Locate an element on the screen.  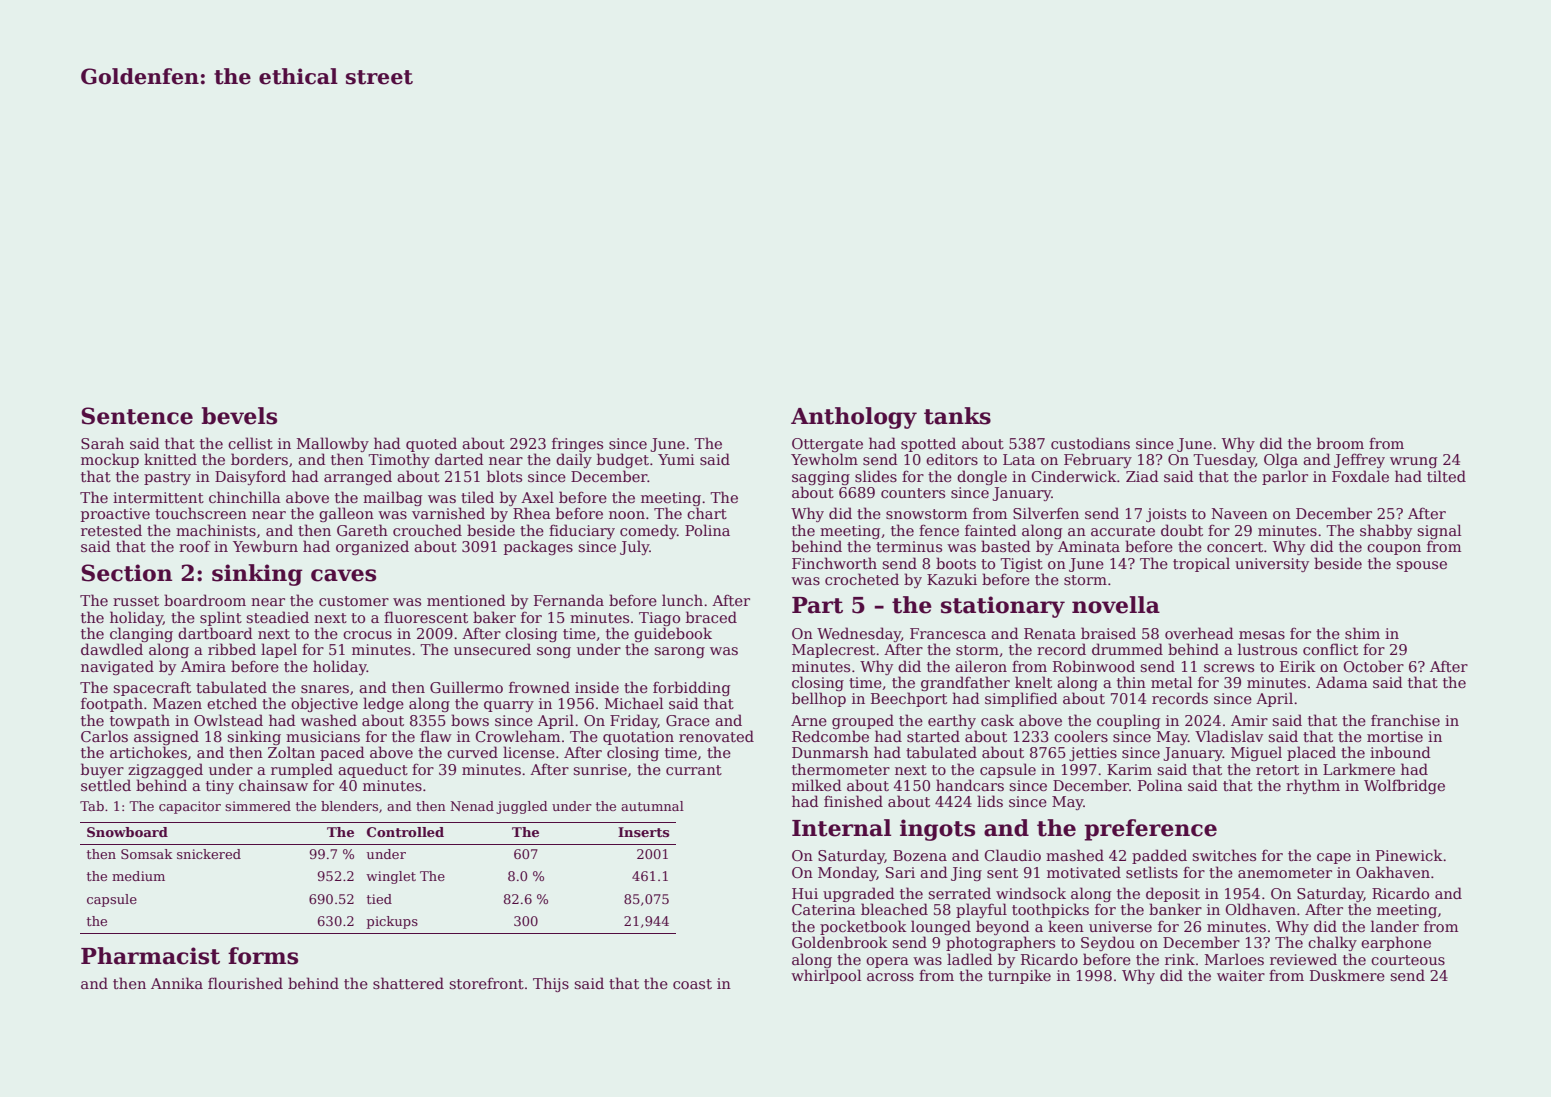
inbound is located at coordinates (1400, 752).
